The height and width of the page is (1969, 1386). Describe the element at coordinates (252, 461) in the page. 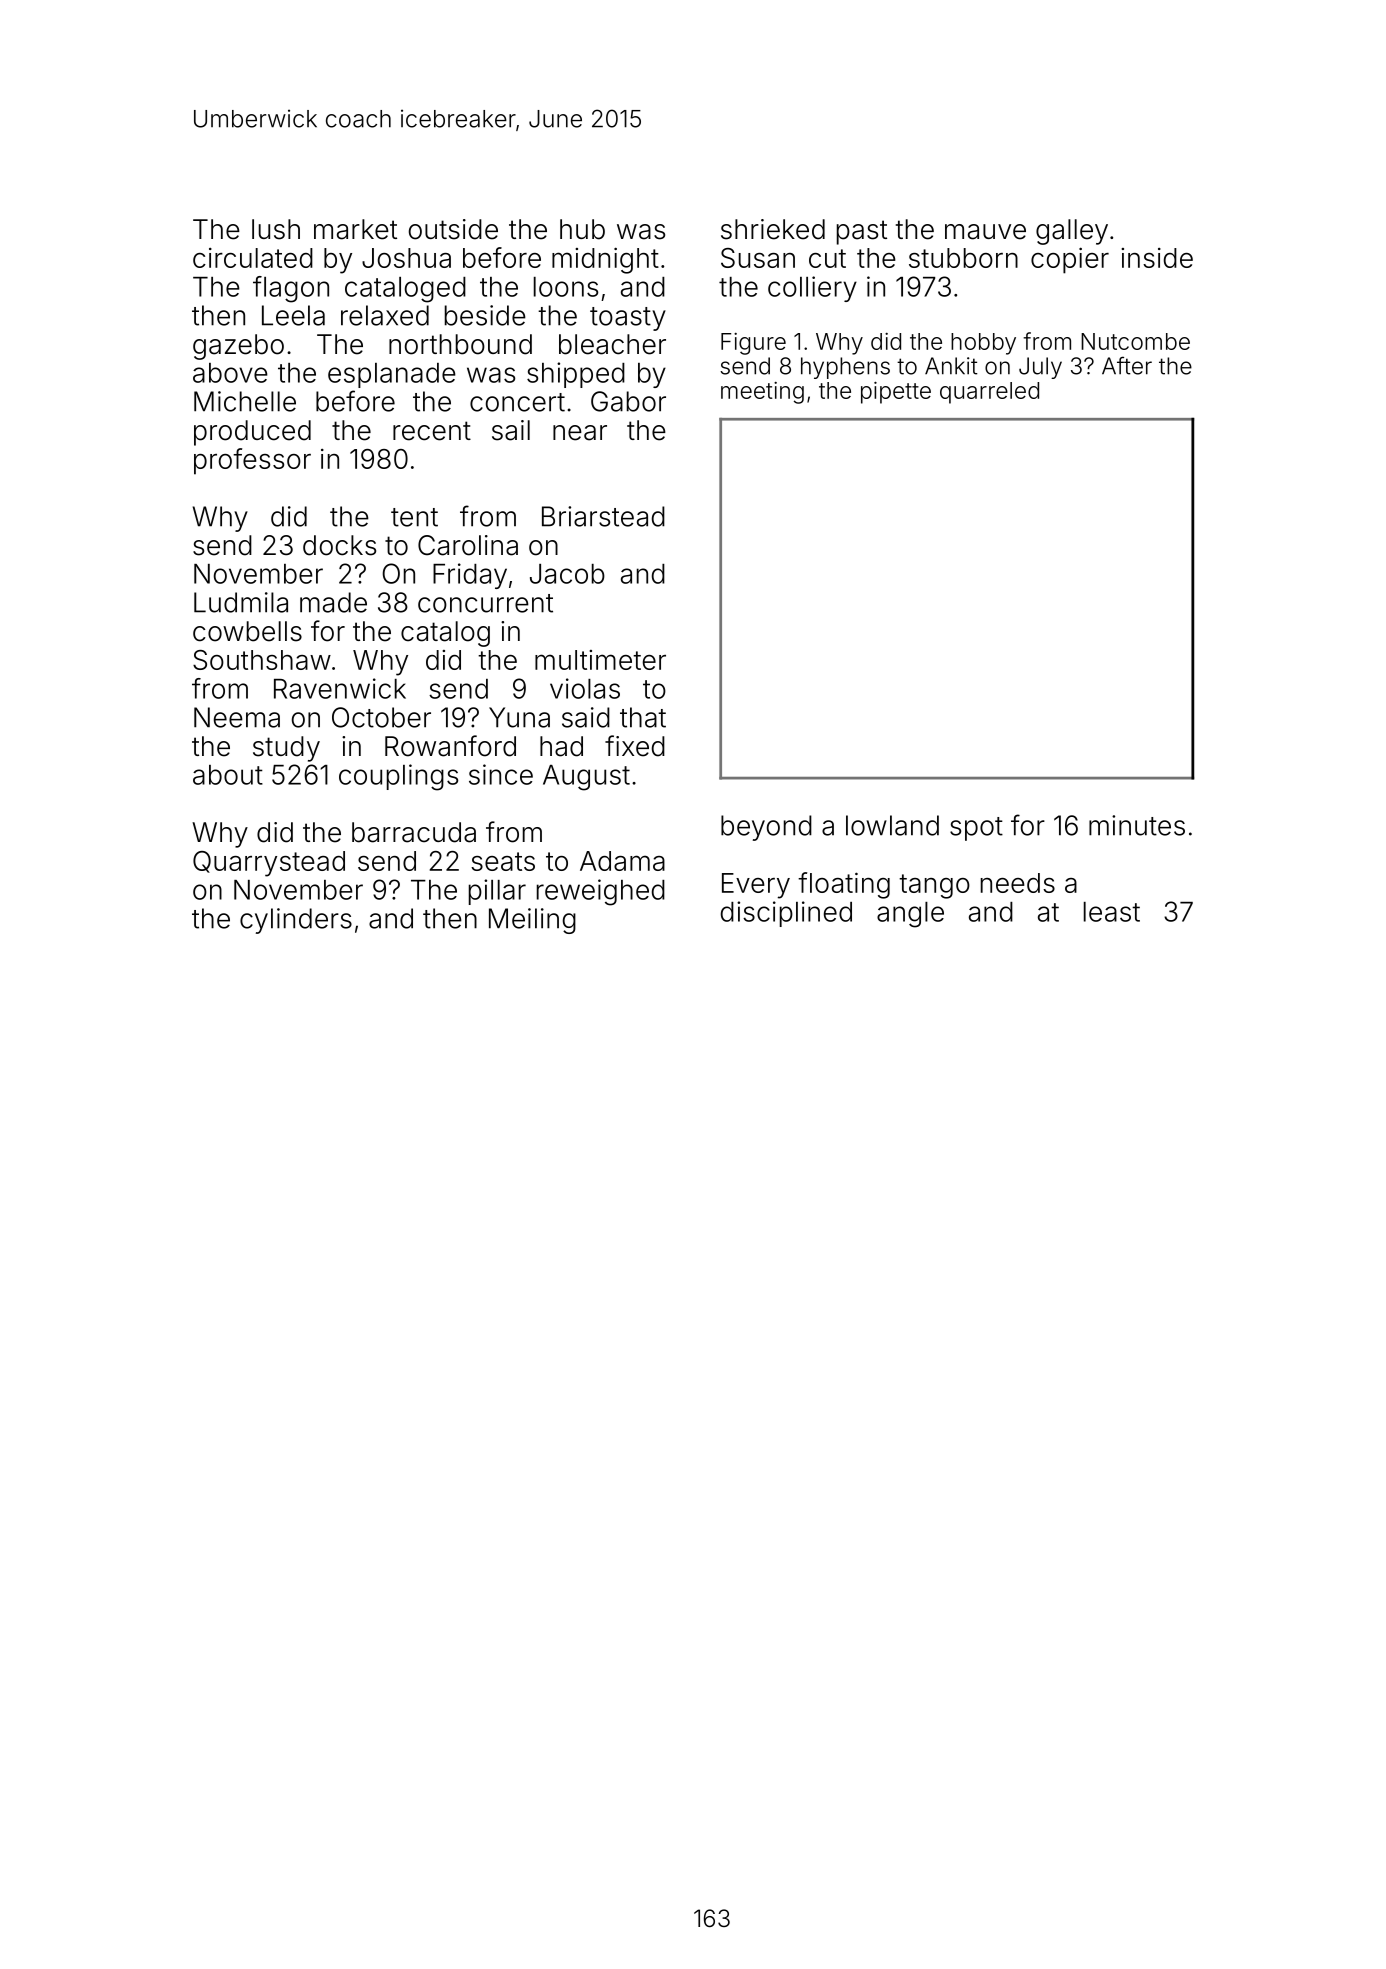

I see `professor` at that location.
